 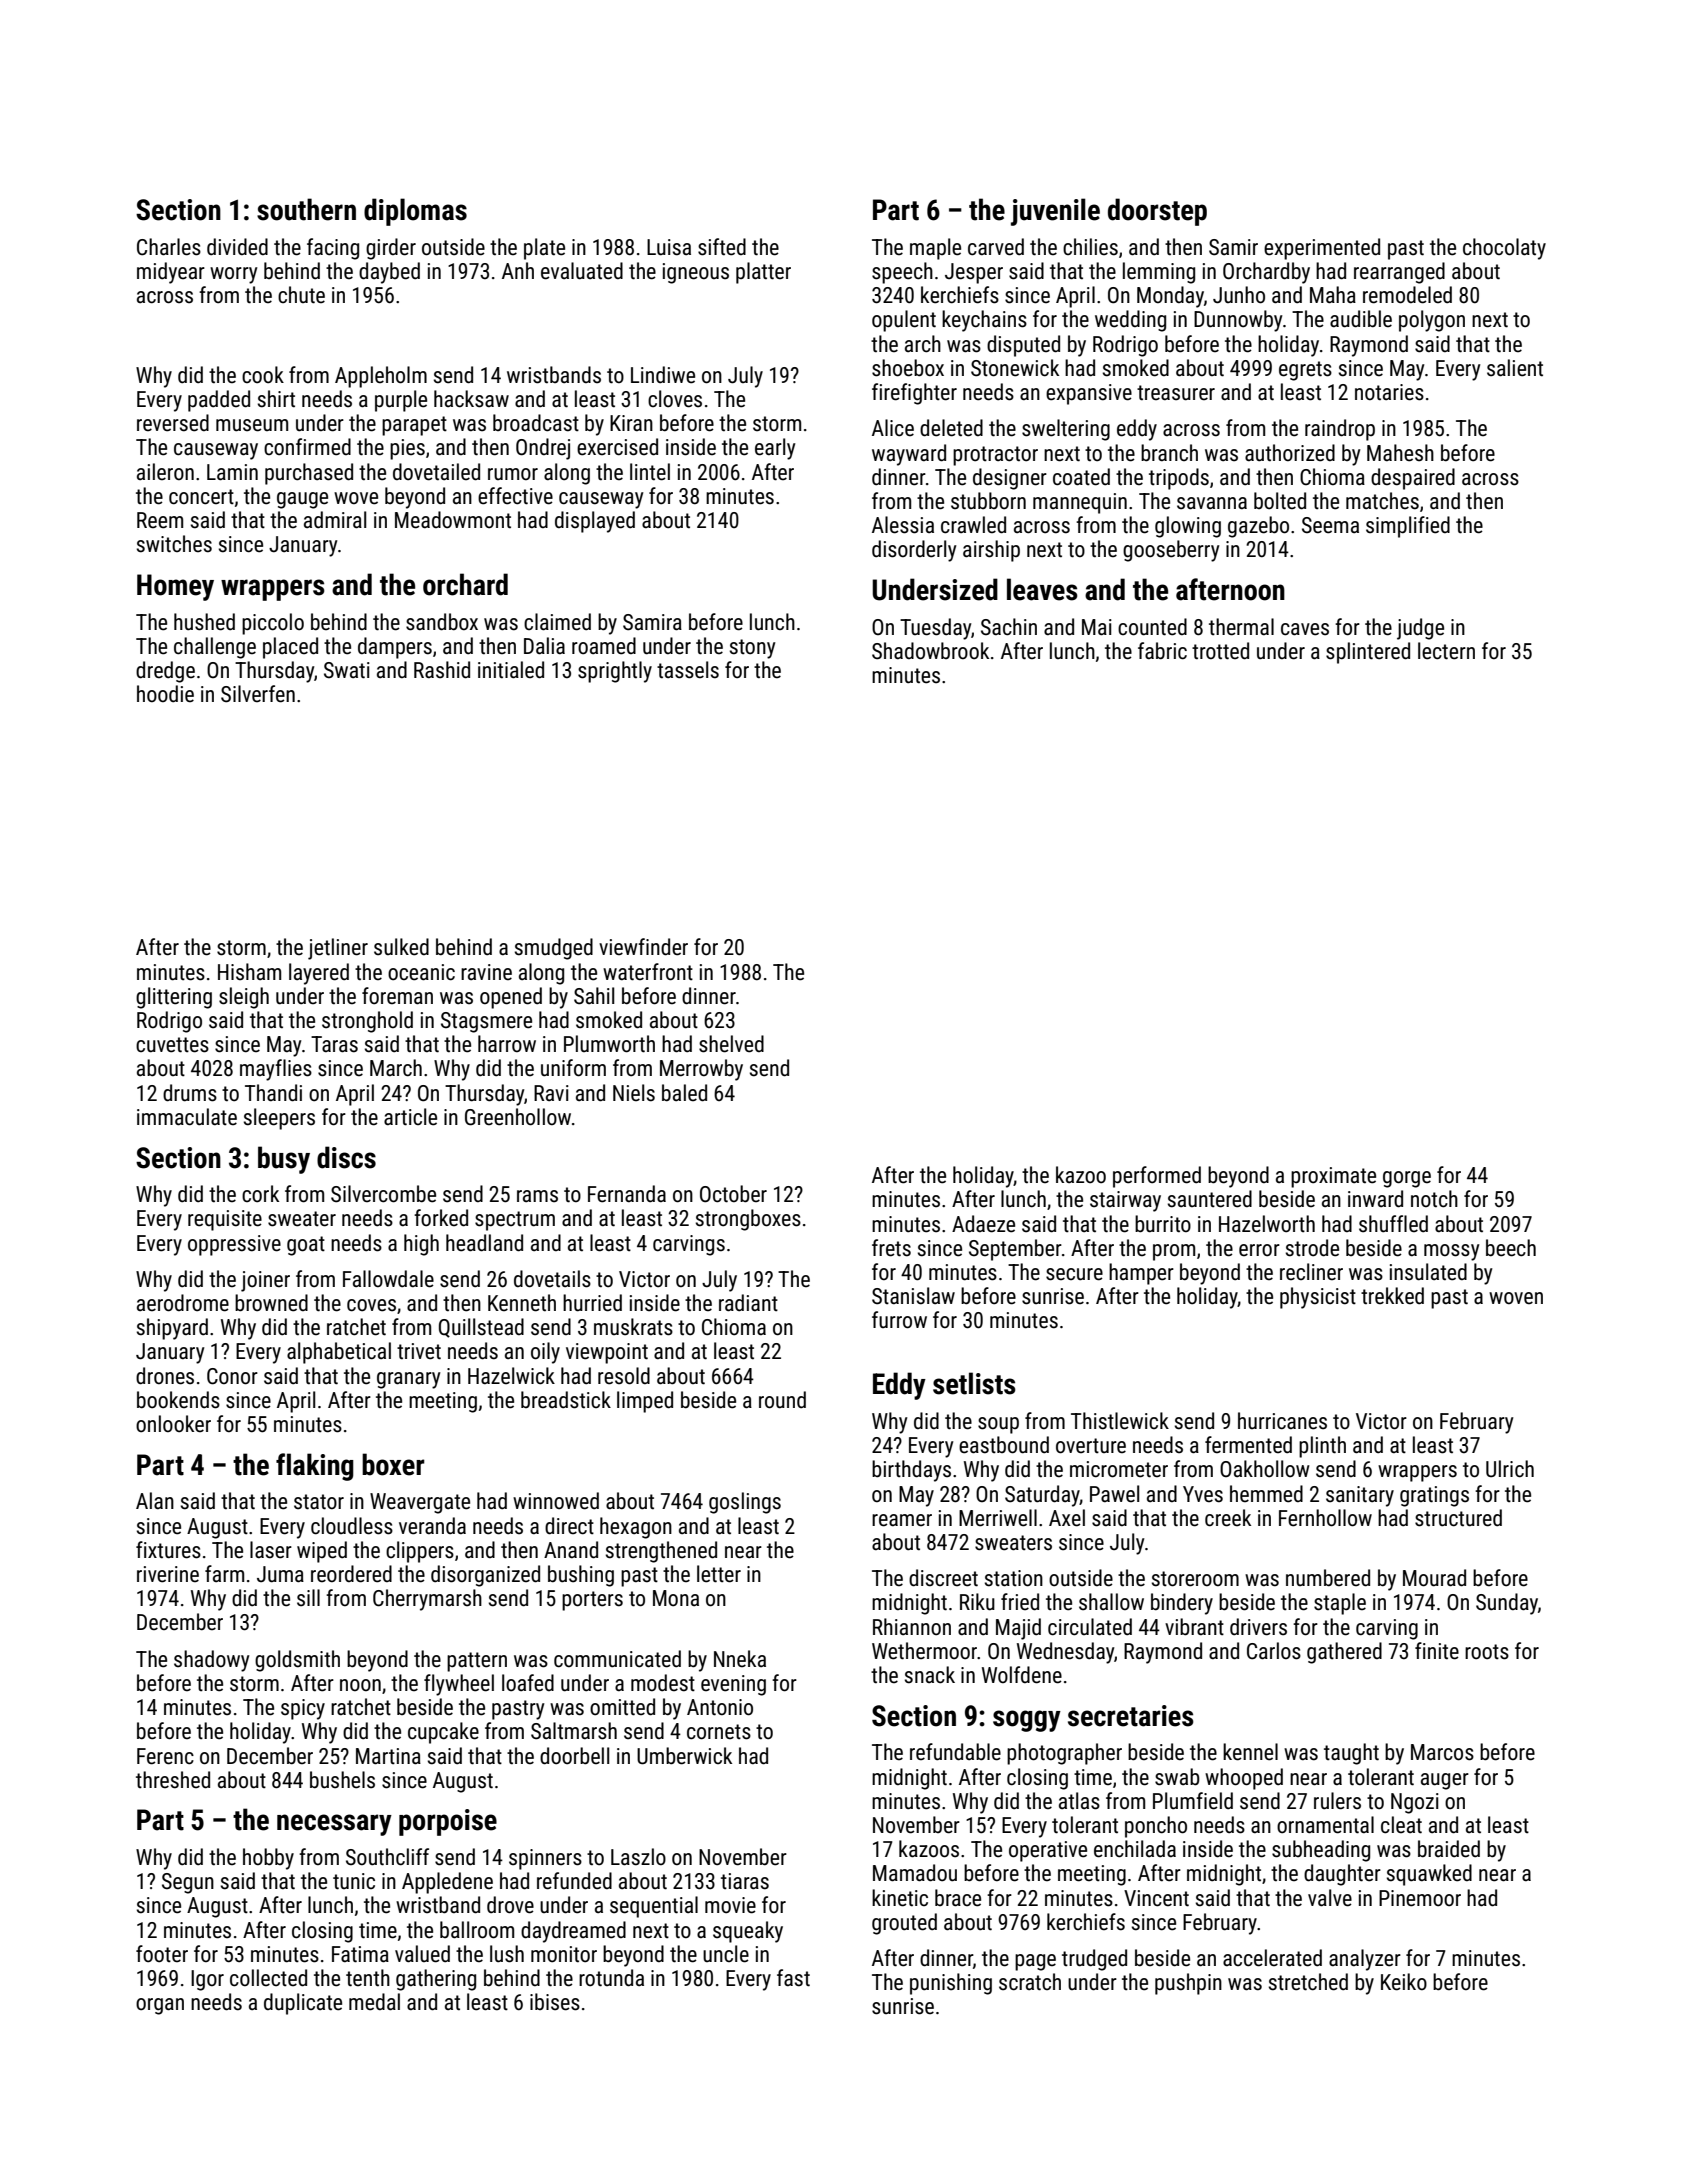 What do you see at coordinates (731, 1044) in the screenshot?
I see `shelved` at bounding box center [731, 1044].
